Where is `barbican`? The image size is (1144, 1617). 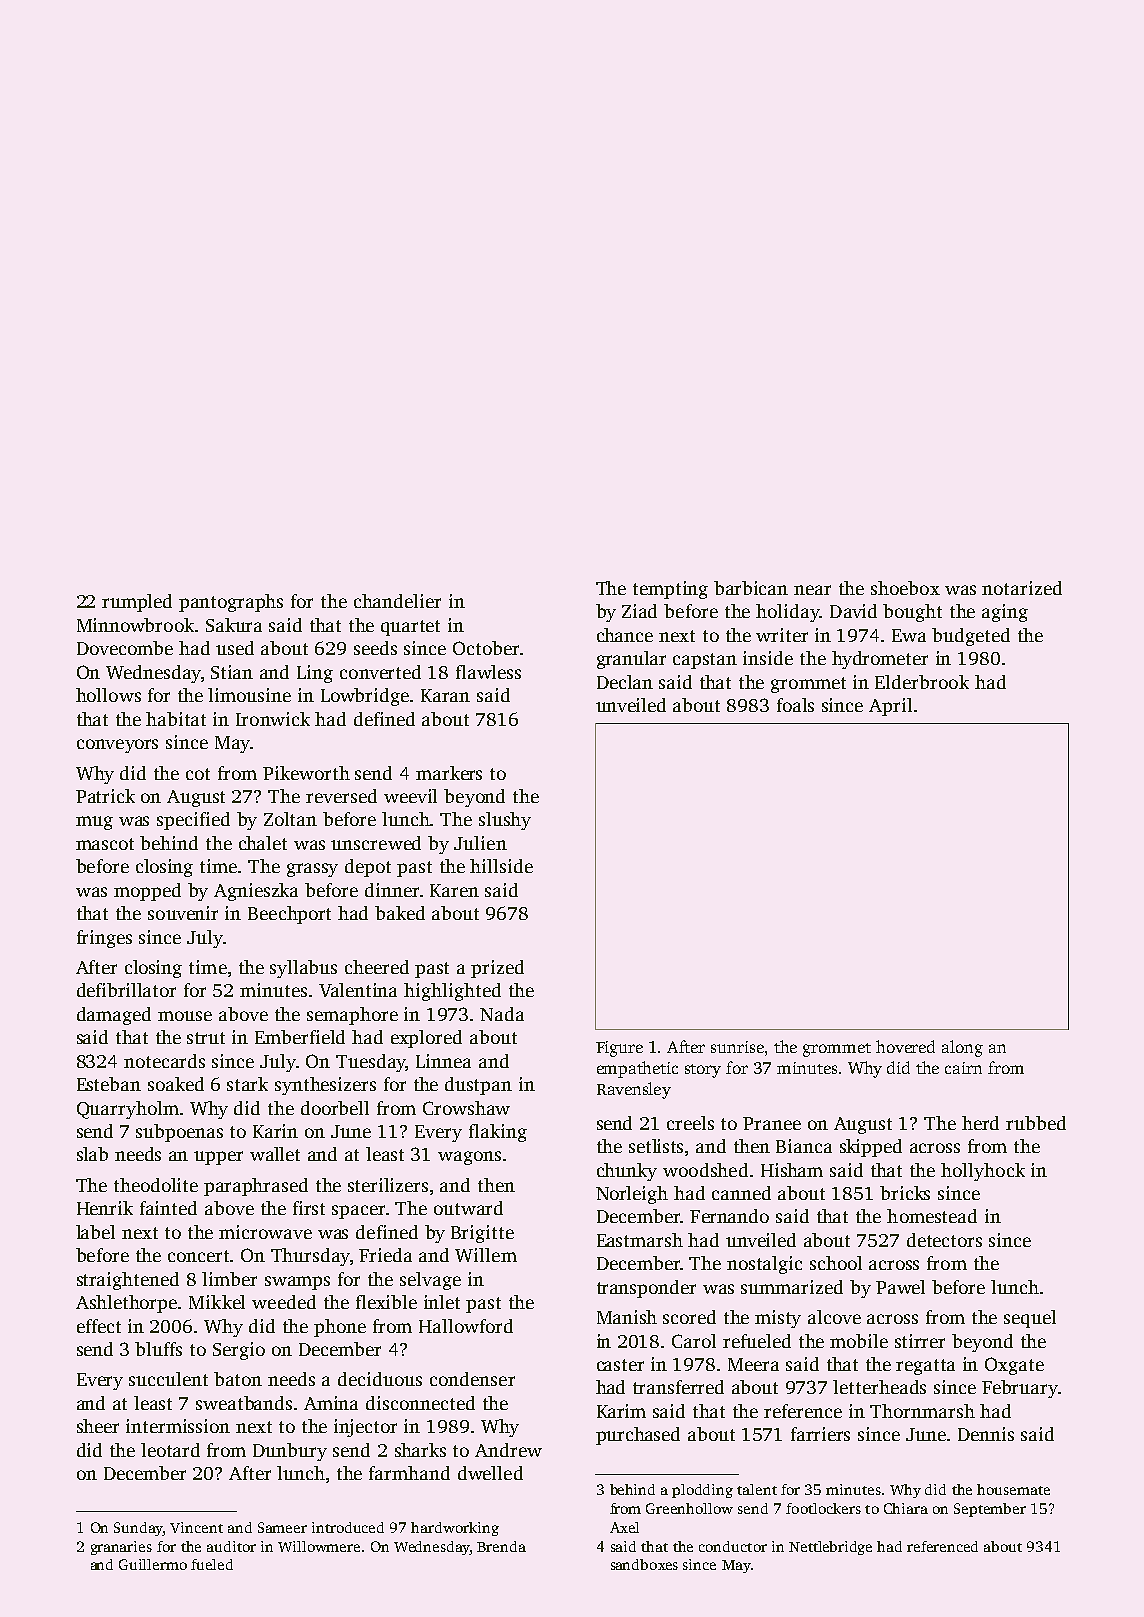 barbican is located at coordinates (751, 588).
